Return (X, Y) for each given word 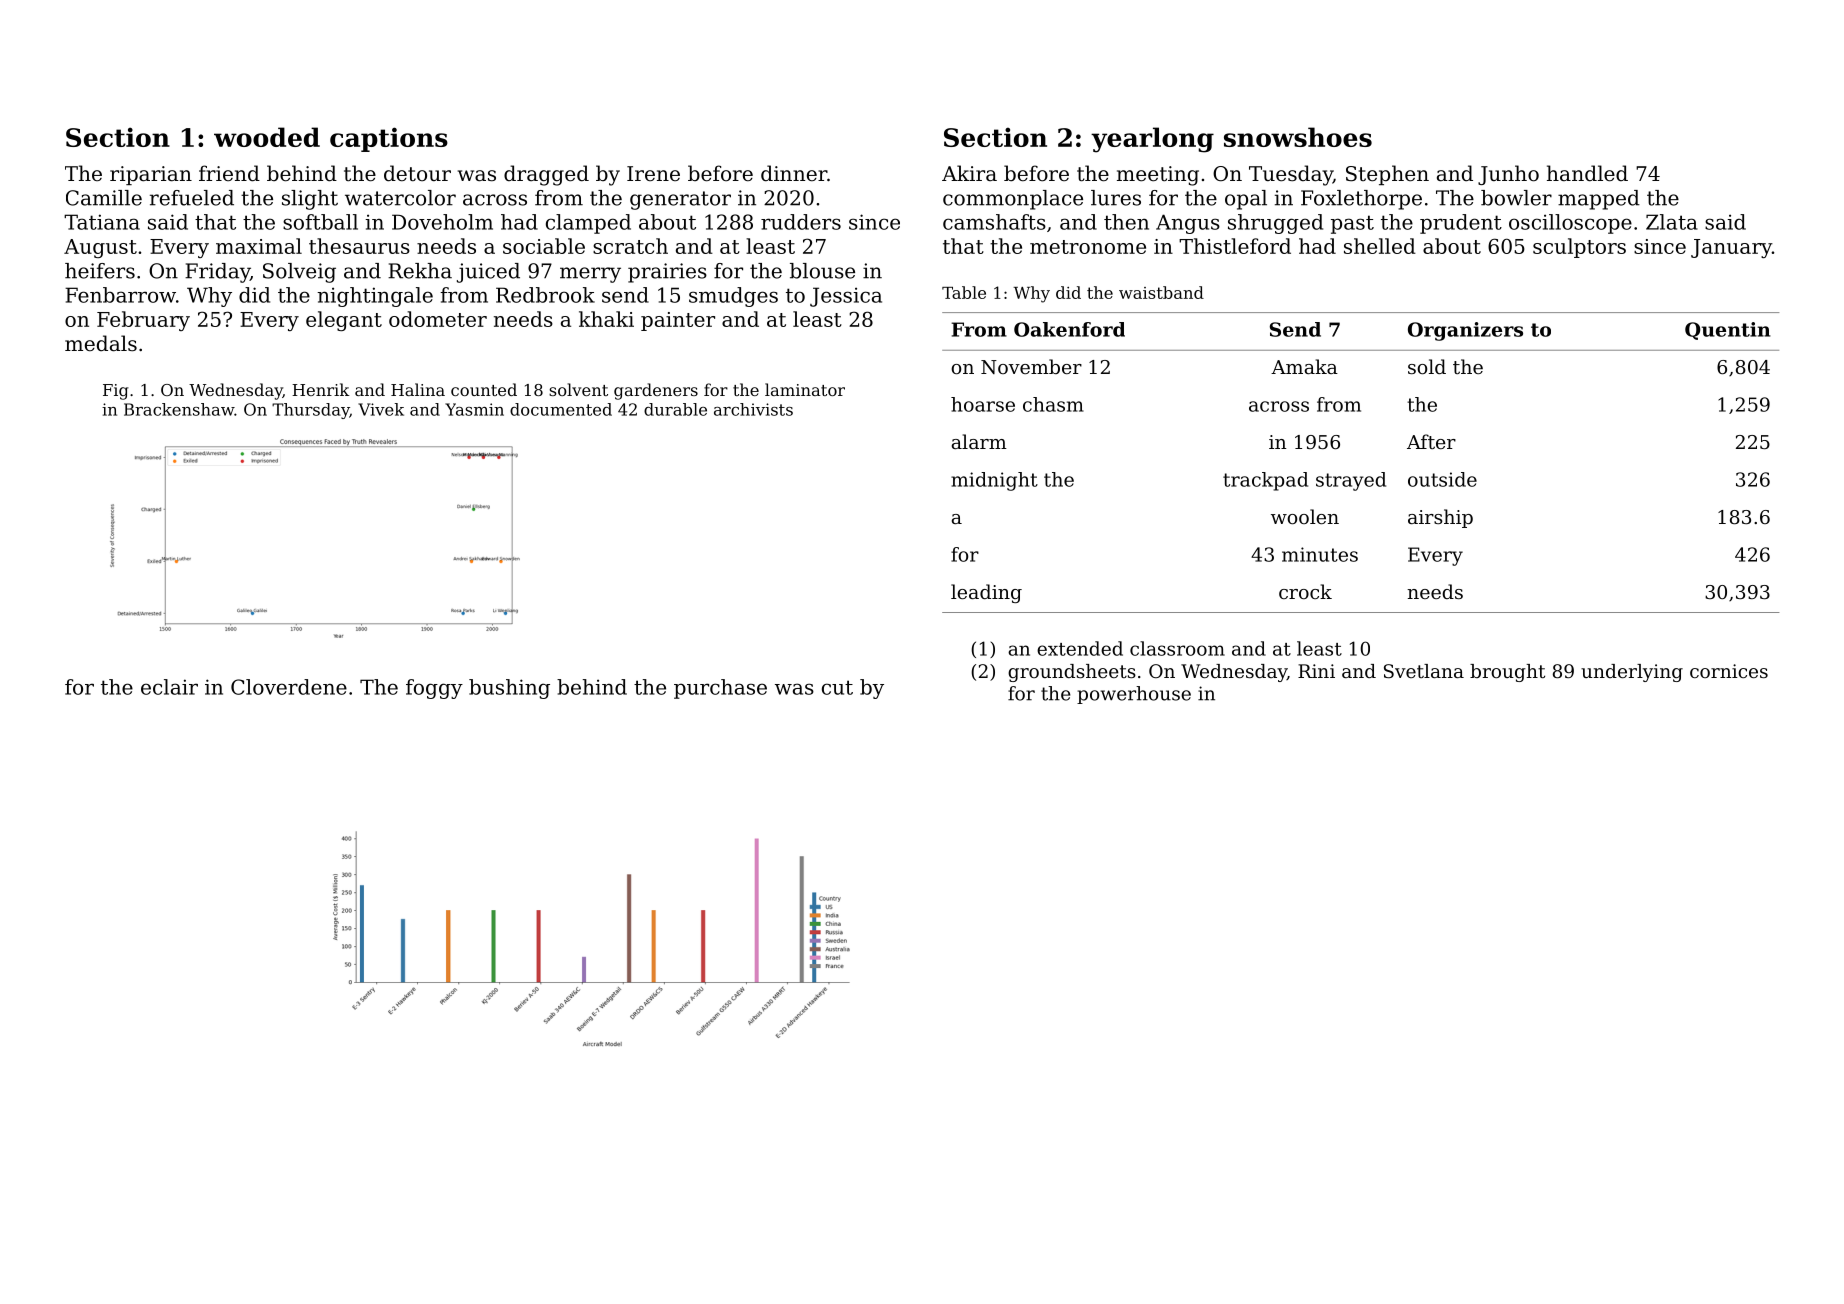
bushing (509, 689)
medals (101, 343)
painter (678, 321)
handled (1587, 173)
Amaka (1304, 366)
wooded (267, 137)
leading (986, 593)
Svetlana (1424, 671)
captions (389, 139)
